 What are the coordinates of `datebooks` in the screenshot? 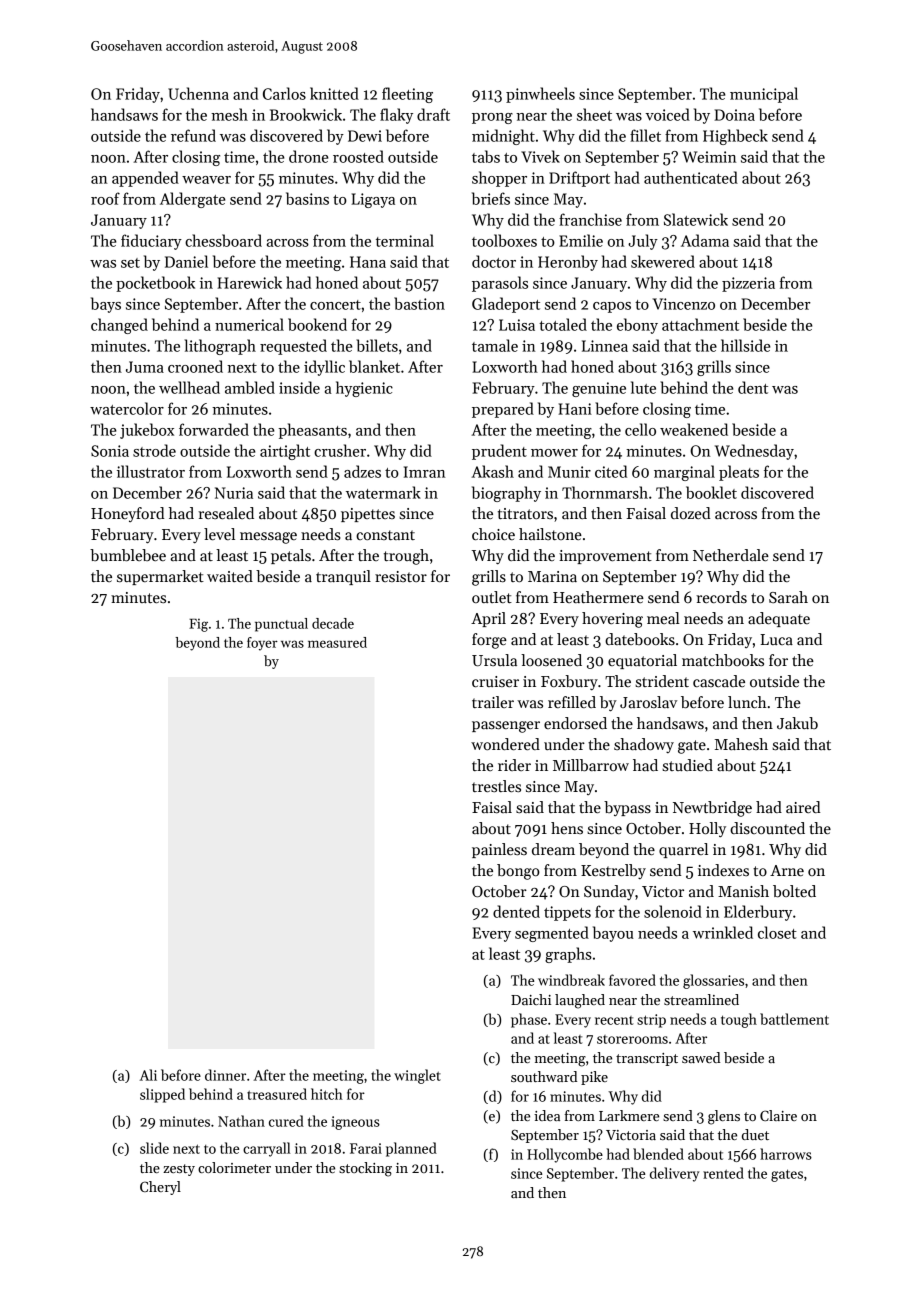 It's located at (640, 639).
